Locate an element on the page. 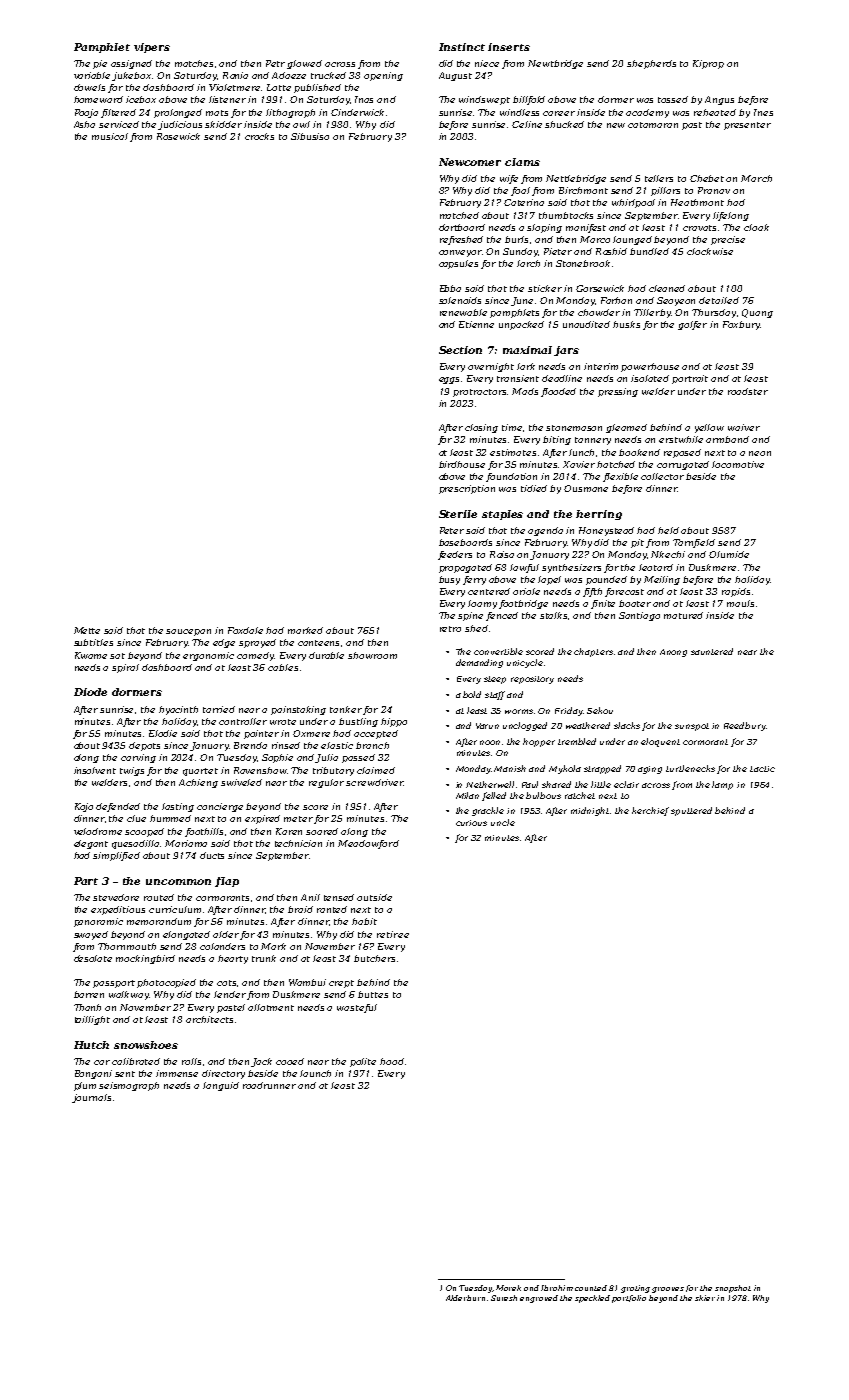 The width and height of the image is (849, 1400). outside is located at coordinates (374, 897).
